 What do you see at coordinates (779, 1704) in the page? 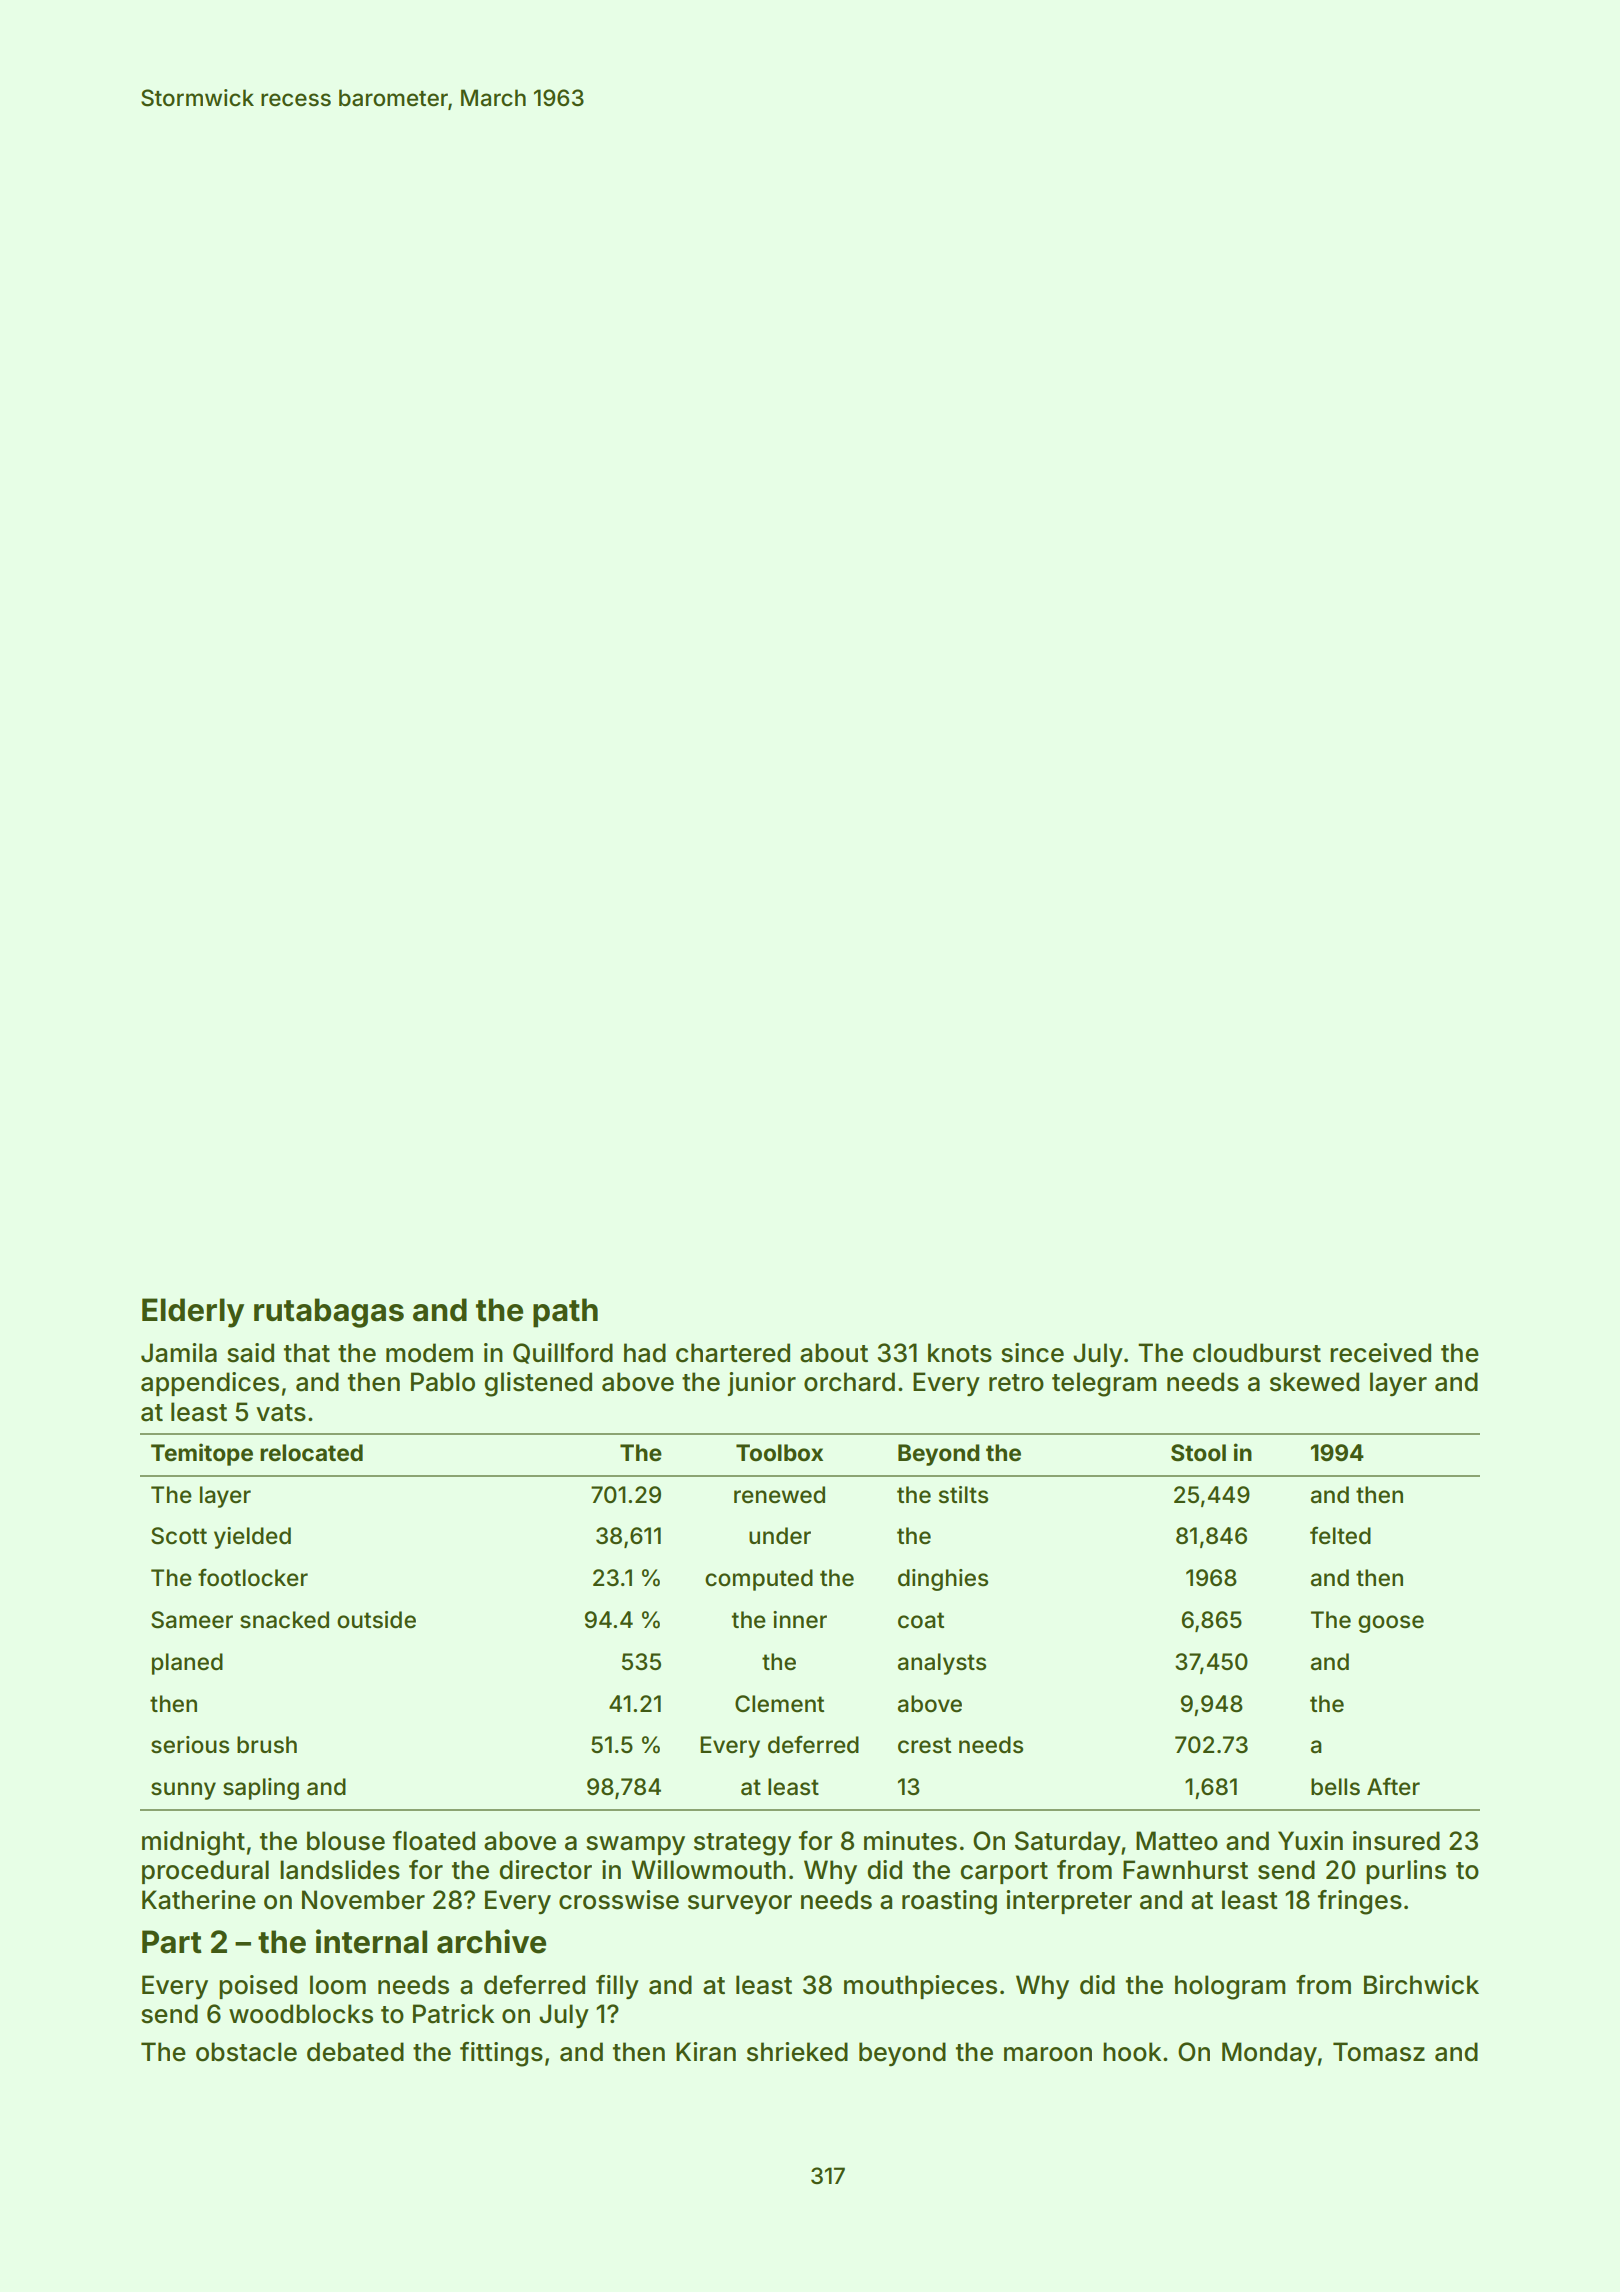
I see `Clement` at bounding box center [779, 1704].
